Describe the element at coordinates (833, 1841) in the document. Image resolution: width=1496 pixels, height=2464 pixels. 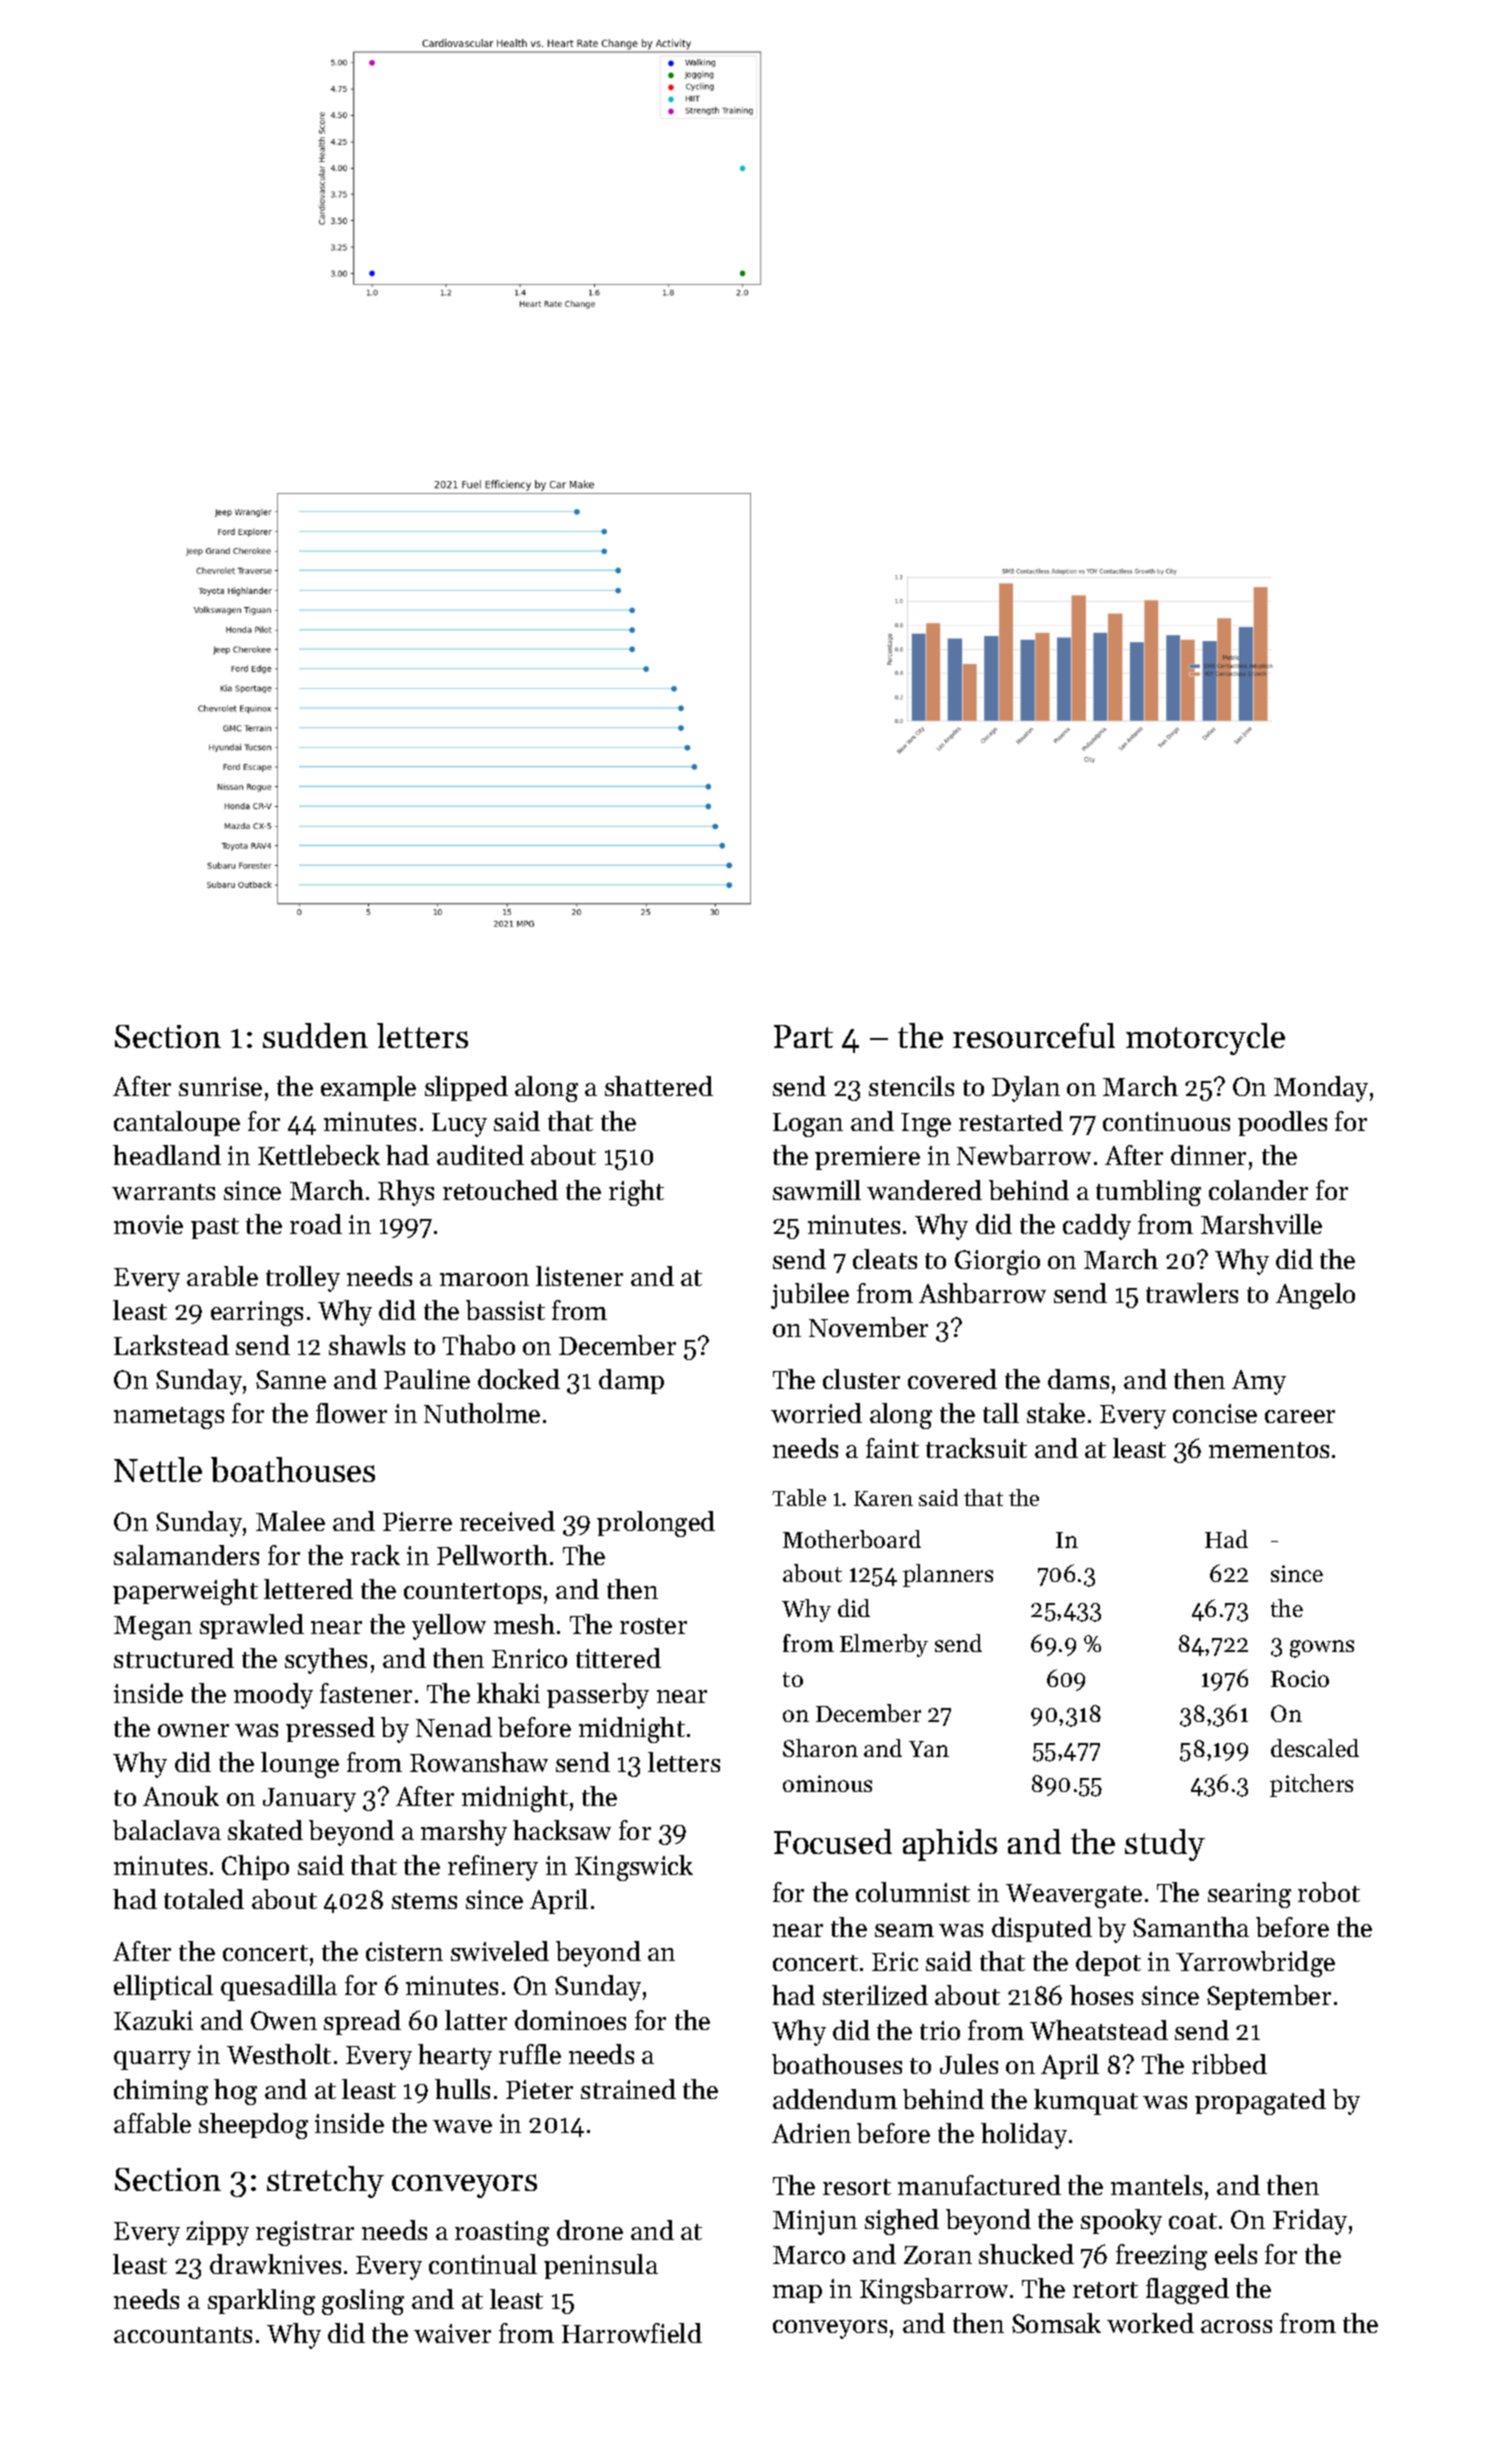
I see `Focused` at that location.
